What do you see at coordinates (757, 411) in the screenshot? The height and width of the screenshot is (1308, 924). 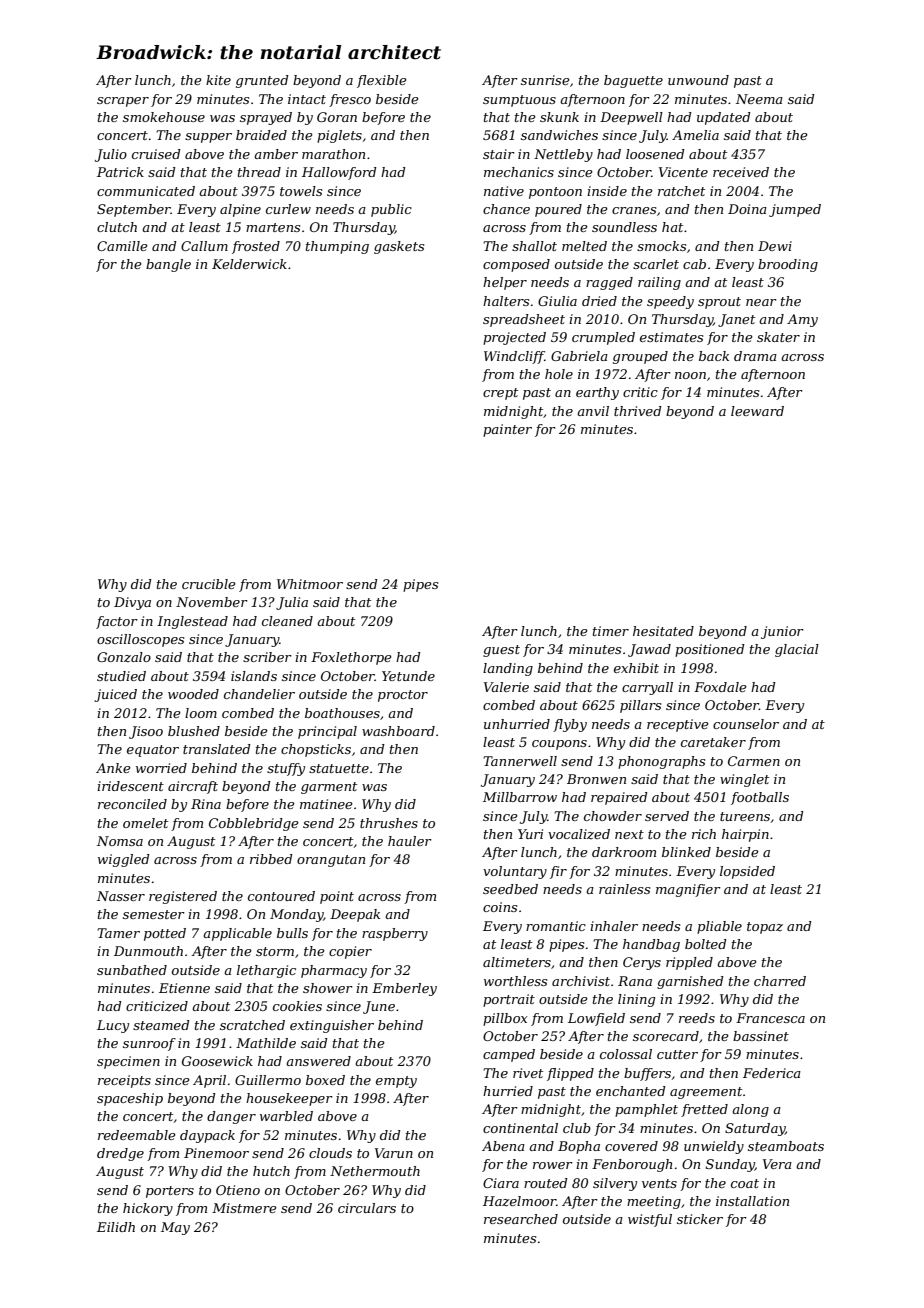 I see `leeward` at bounding box center [757, 411].
